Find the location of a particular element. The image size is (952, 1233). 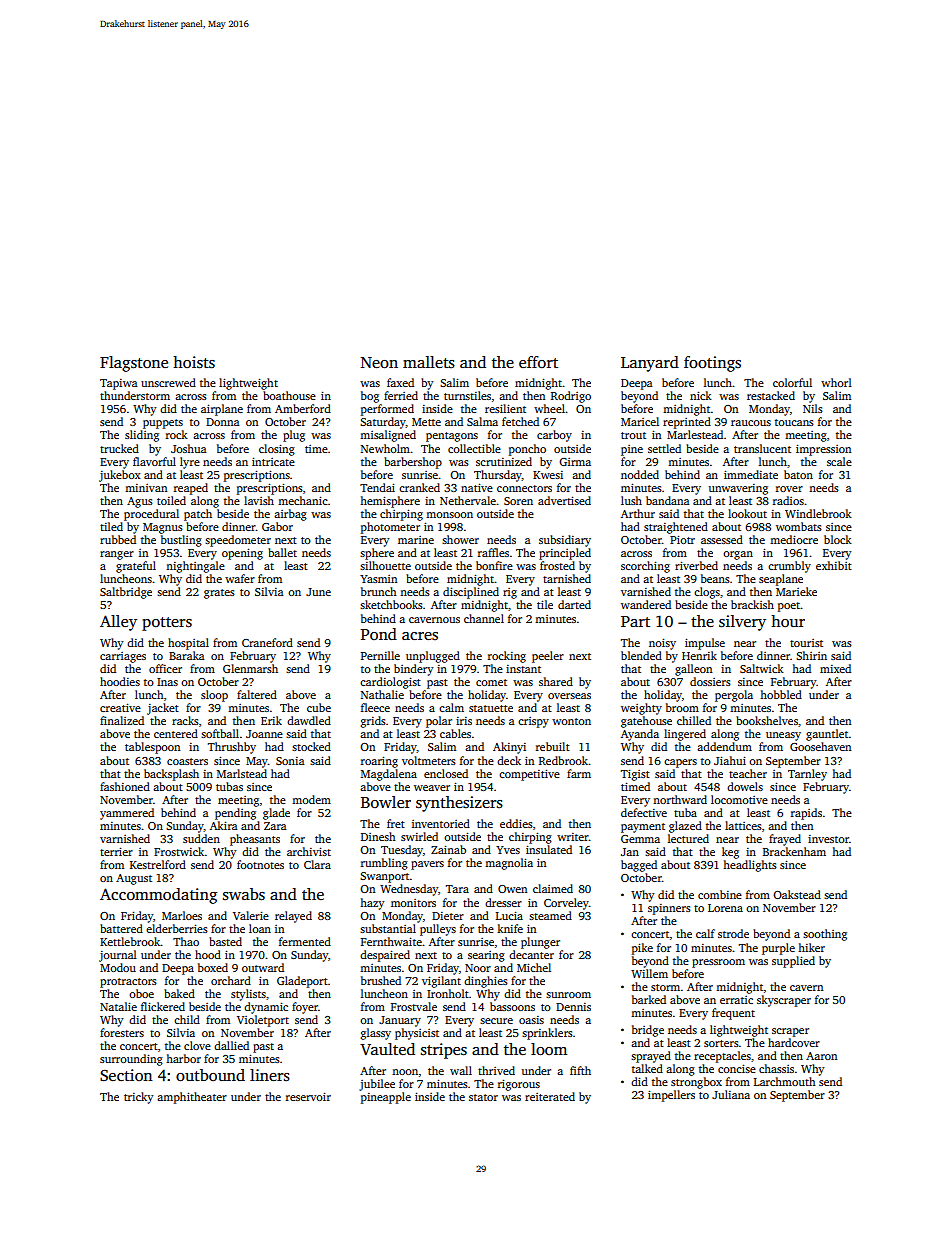

impression is located at coordinates (823, 450).
